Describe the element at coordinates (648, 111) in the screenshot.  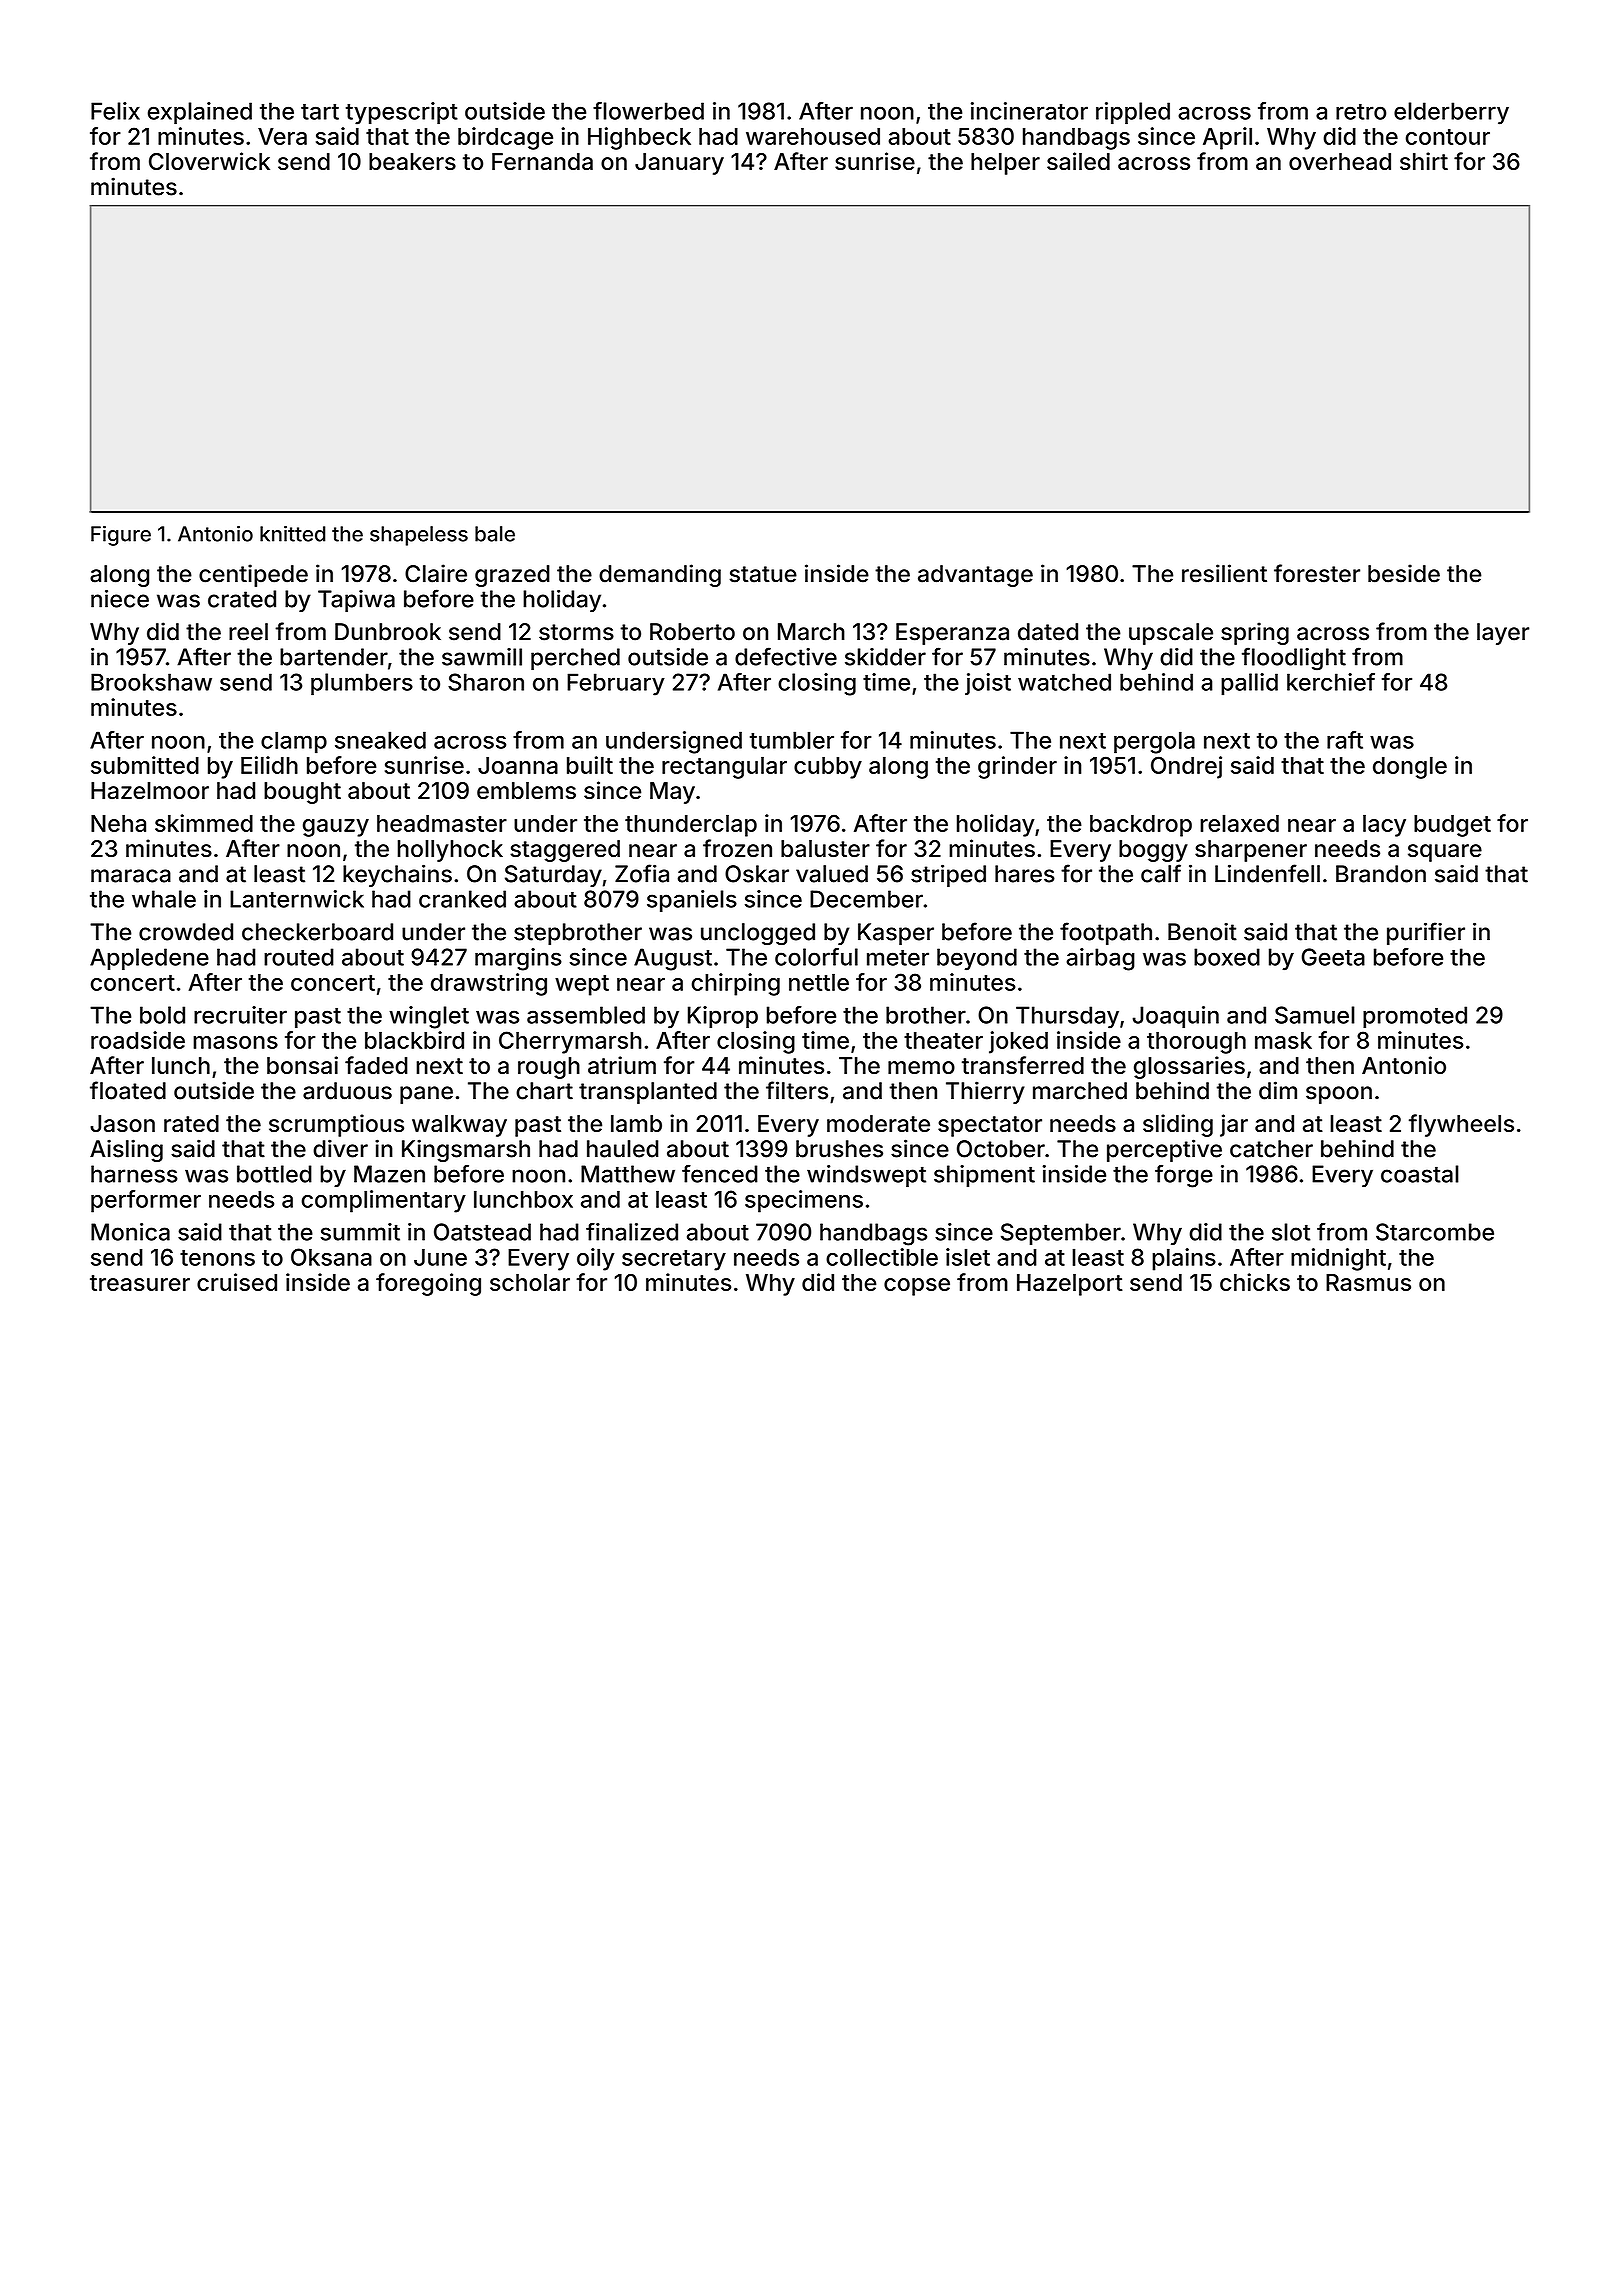
I see `flowerbed` at that location.
